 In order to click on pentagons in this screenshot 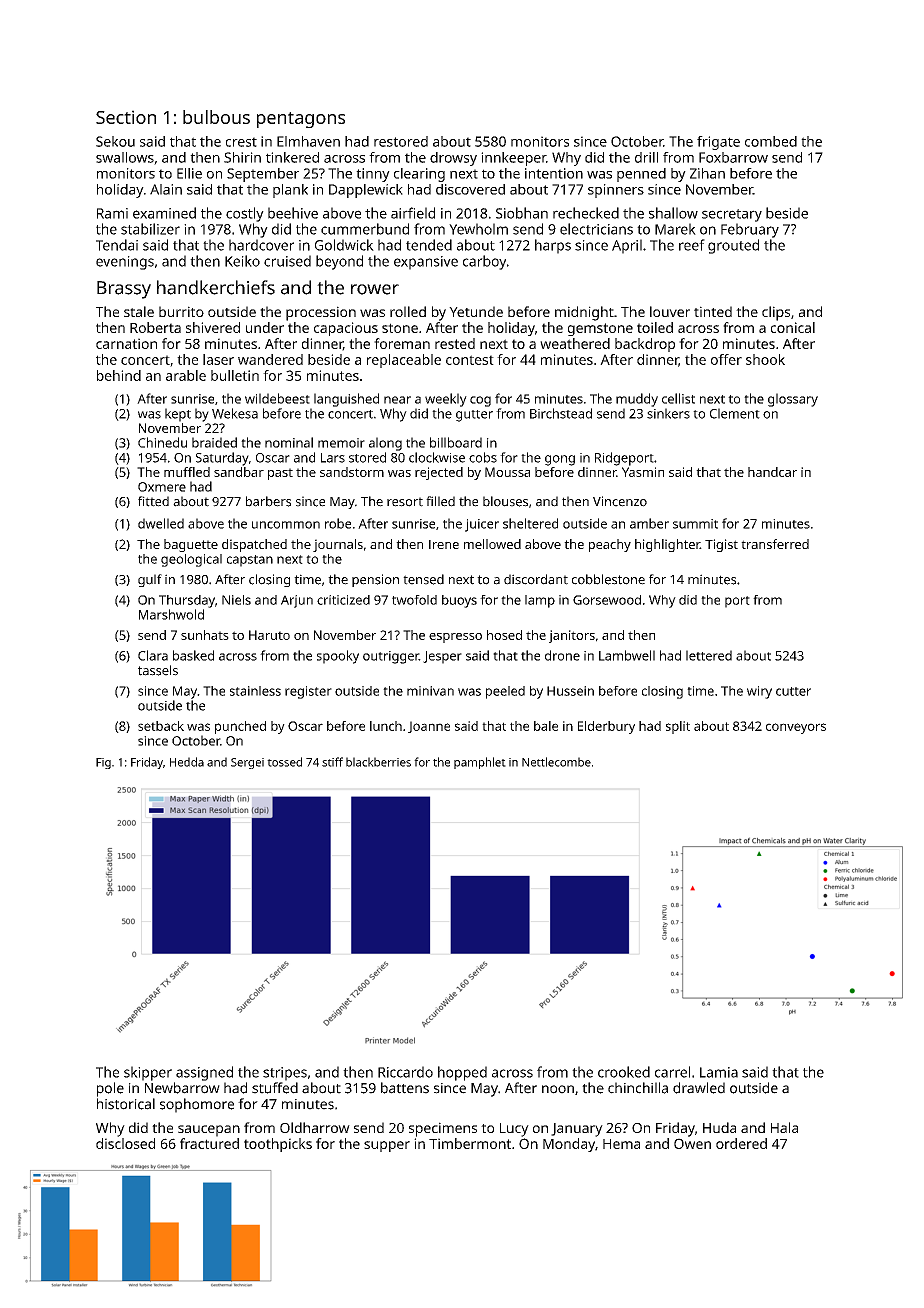, I will do `click(301, 120)`.
